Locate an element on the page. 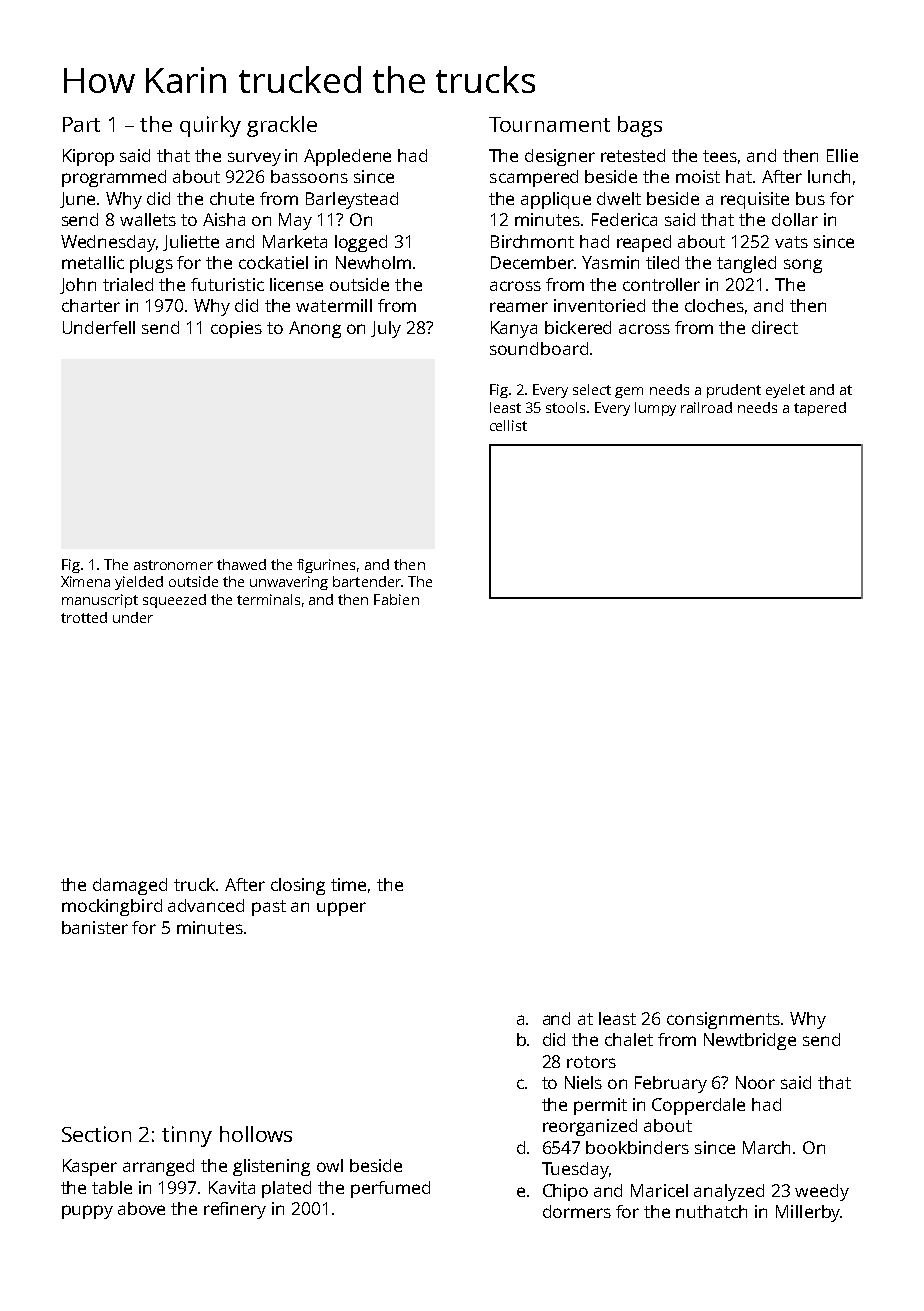 The image size is (924, 1311). damaged is located at coordinates (130, 886).
